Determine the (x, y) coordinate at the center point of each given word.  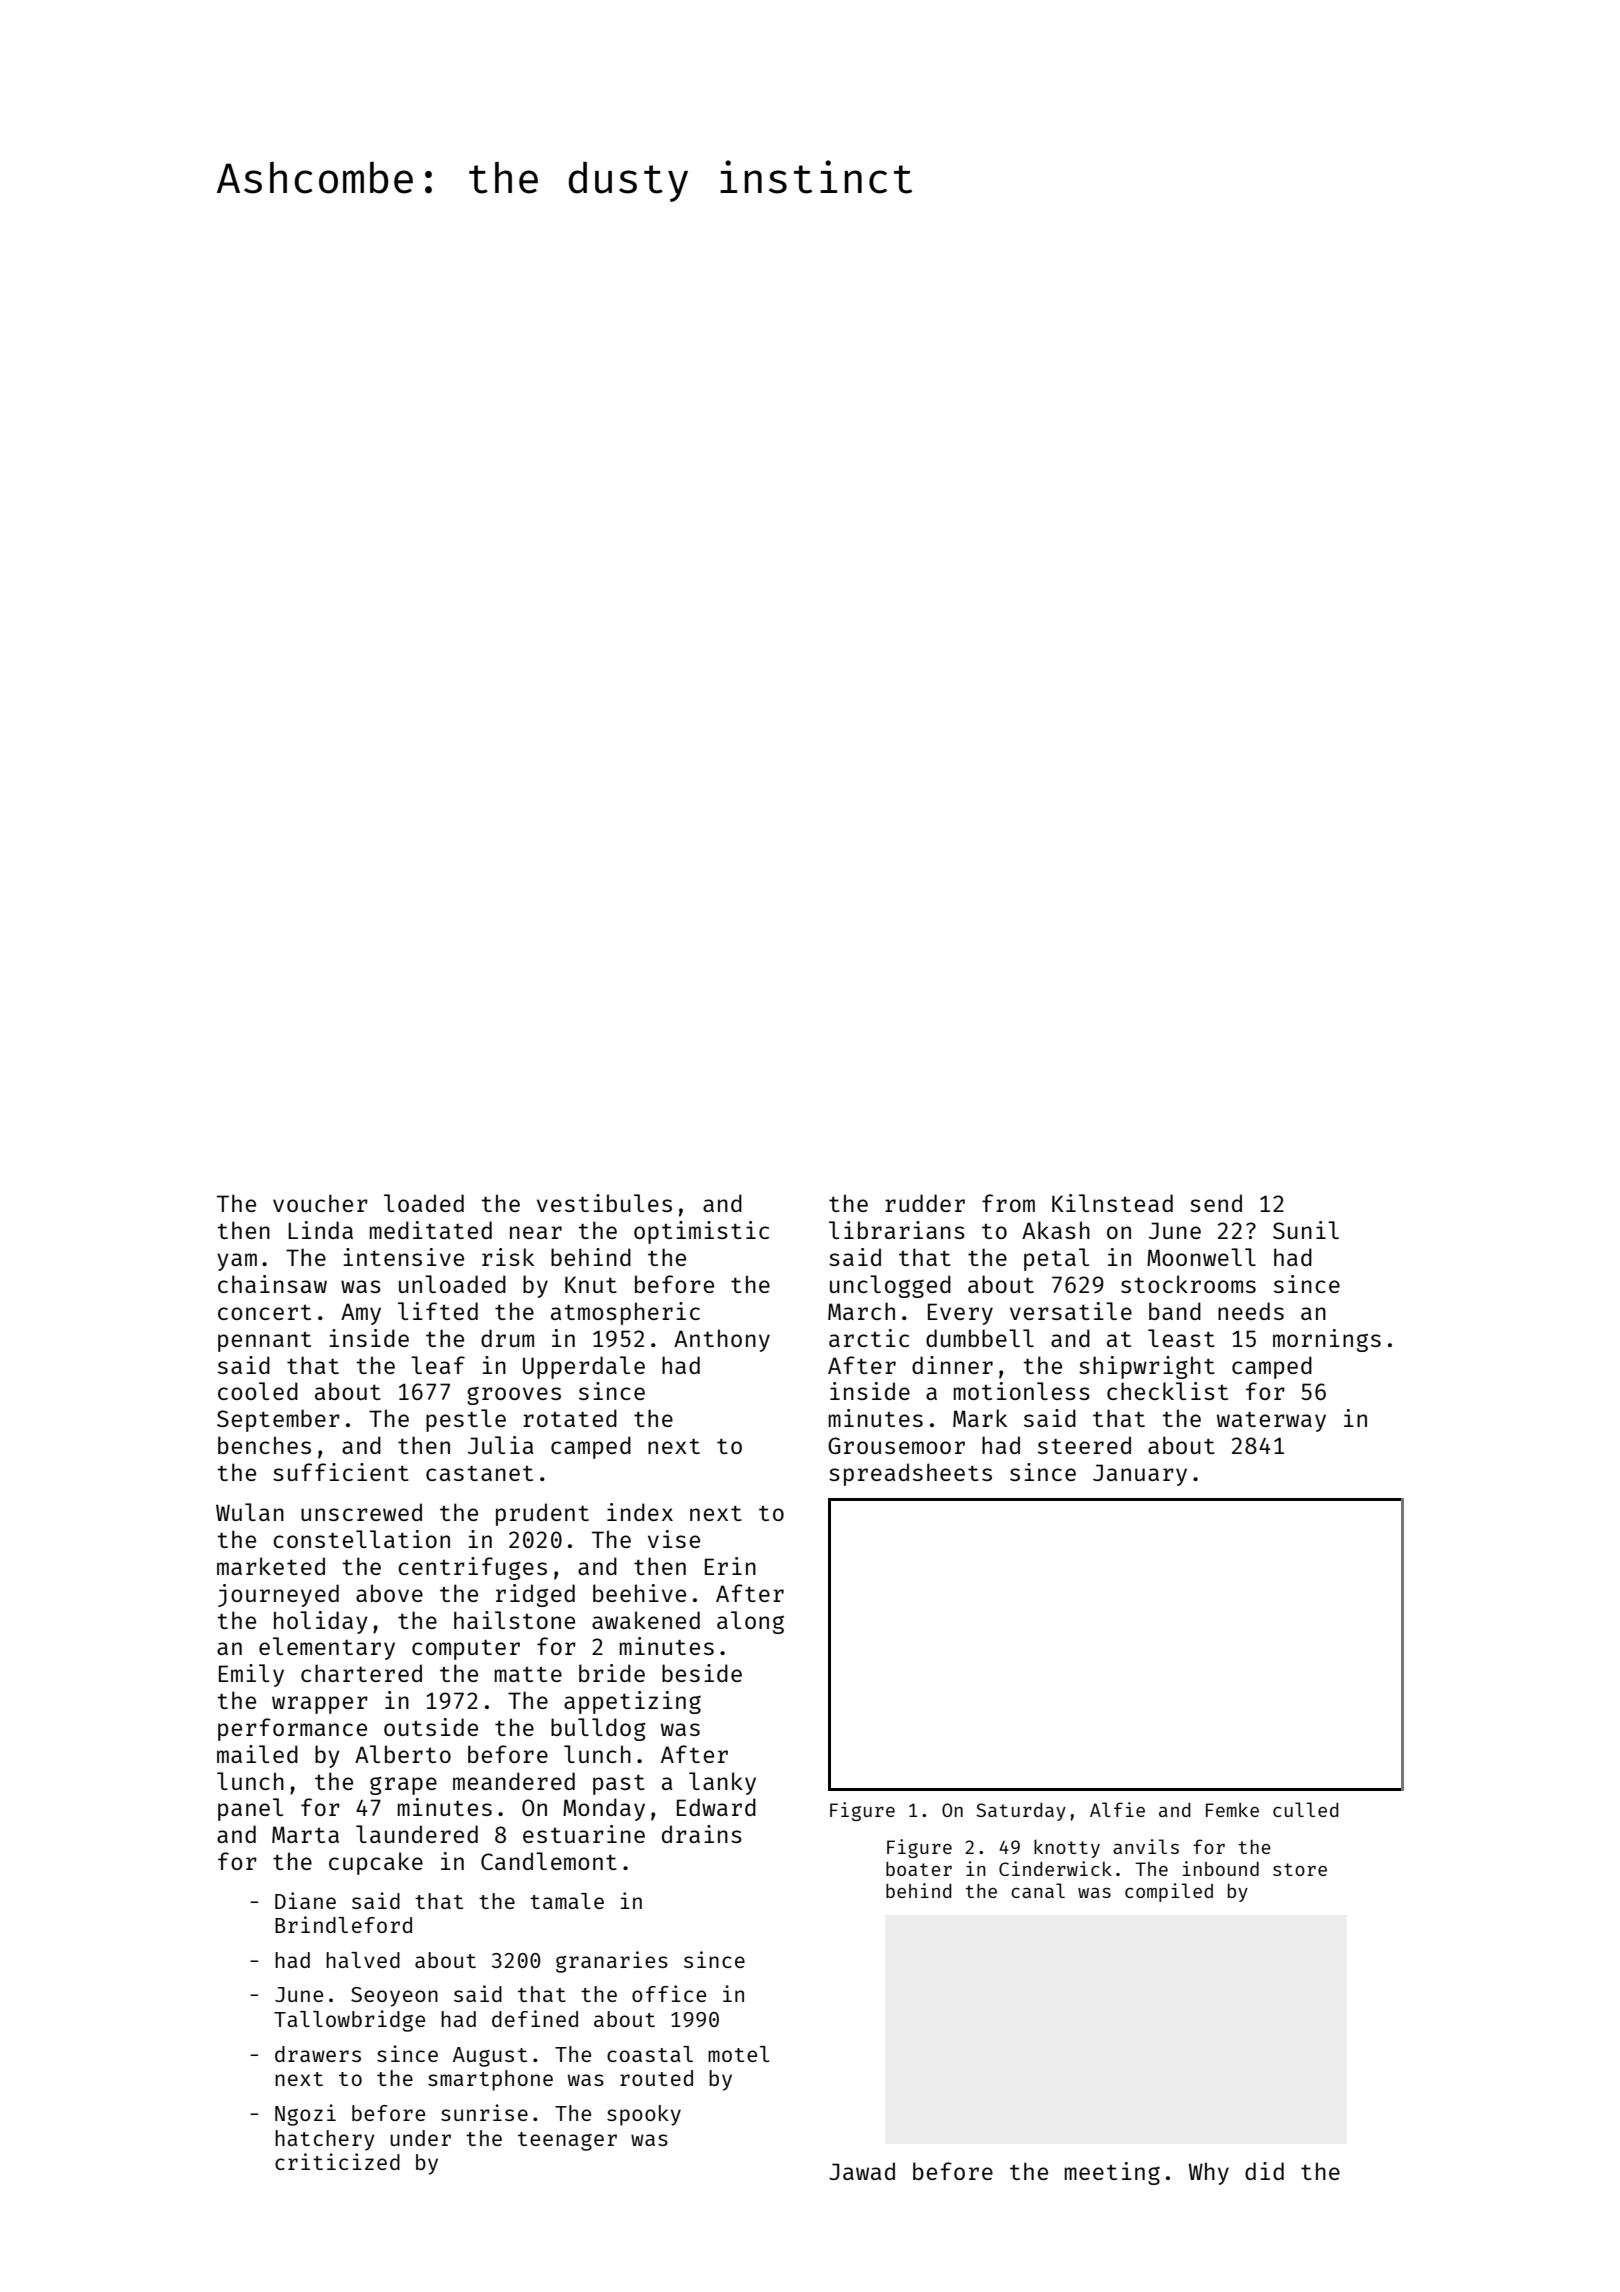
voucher (320, 1203)
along (750, 1622)
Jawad (862, 2171)
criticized (337, 2161)
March (861, 1311)
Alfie (1117, 1809)
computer (466, 1650)
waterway (1271, 1422)
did (1264, 2171)
